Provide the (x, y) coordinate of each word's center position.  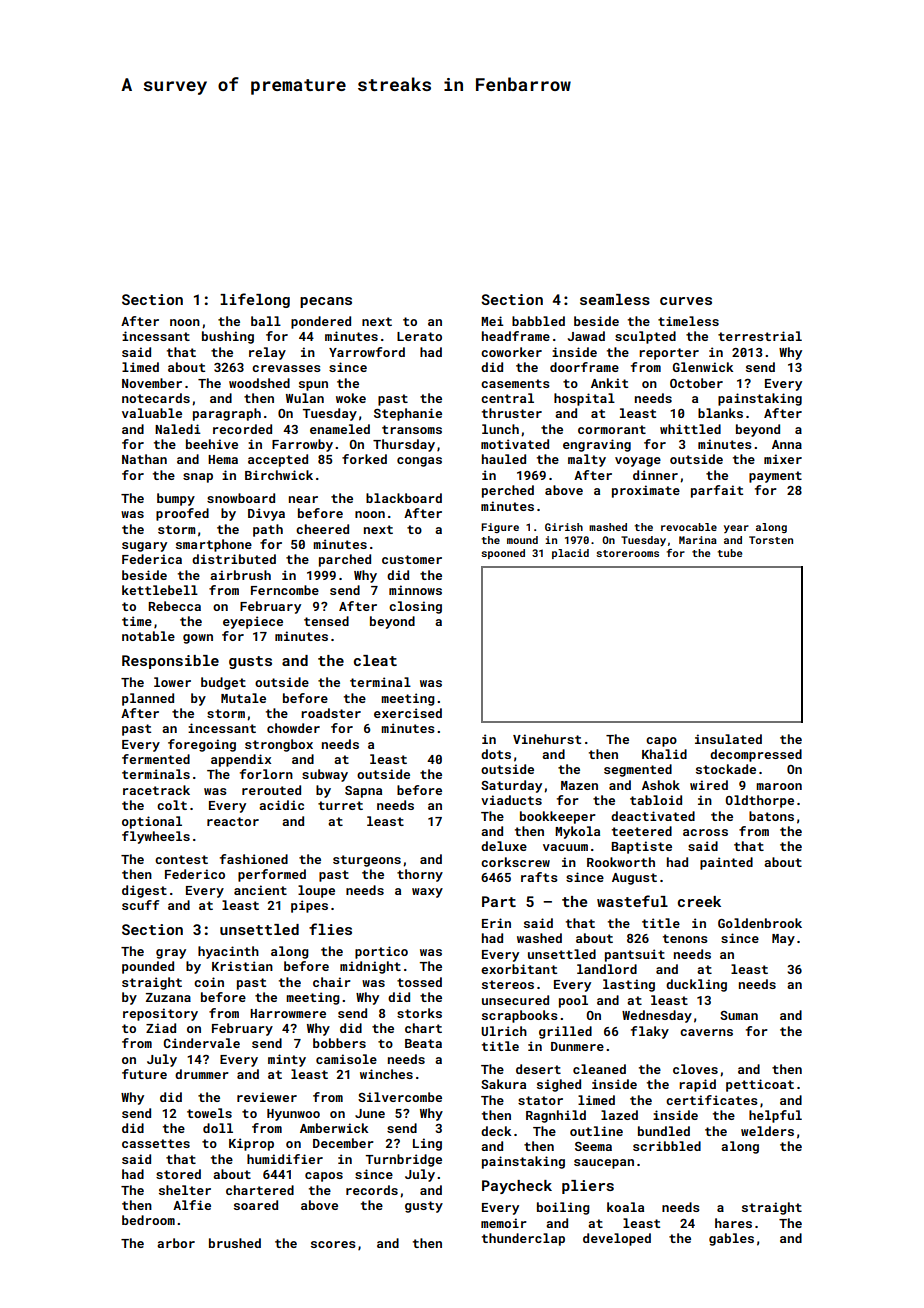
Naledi (178, 429)
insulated (728, 739)
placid (570, 554)
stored (178, 1174)
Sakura (503, 1084)
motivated (515, 444)
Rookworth (621, 862)
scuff (140, 905)
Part (499, 901)
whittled (690, 429)
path (268, 530)
